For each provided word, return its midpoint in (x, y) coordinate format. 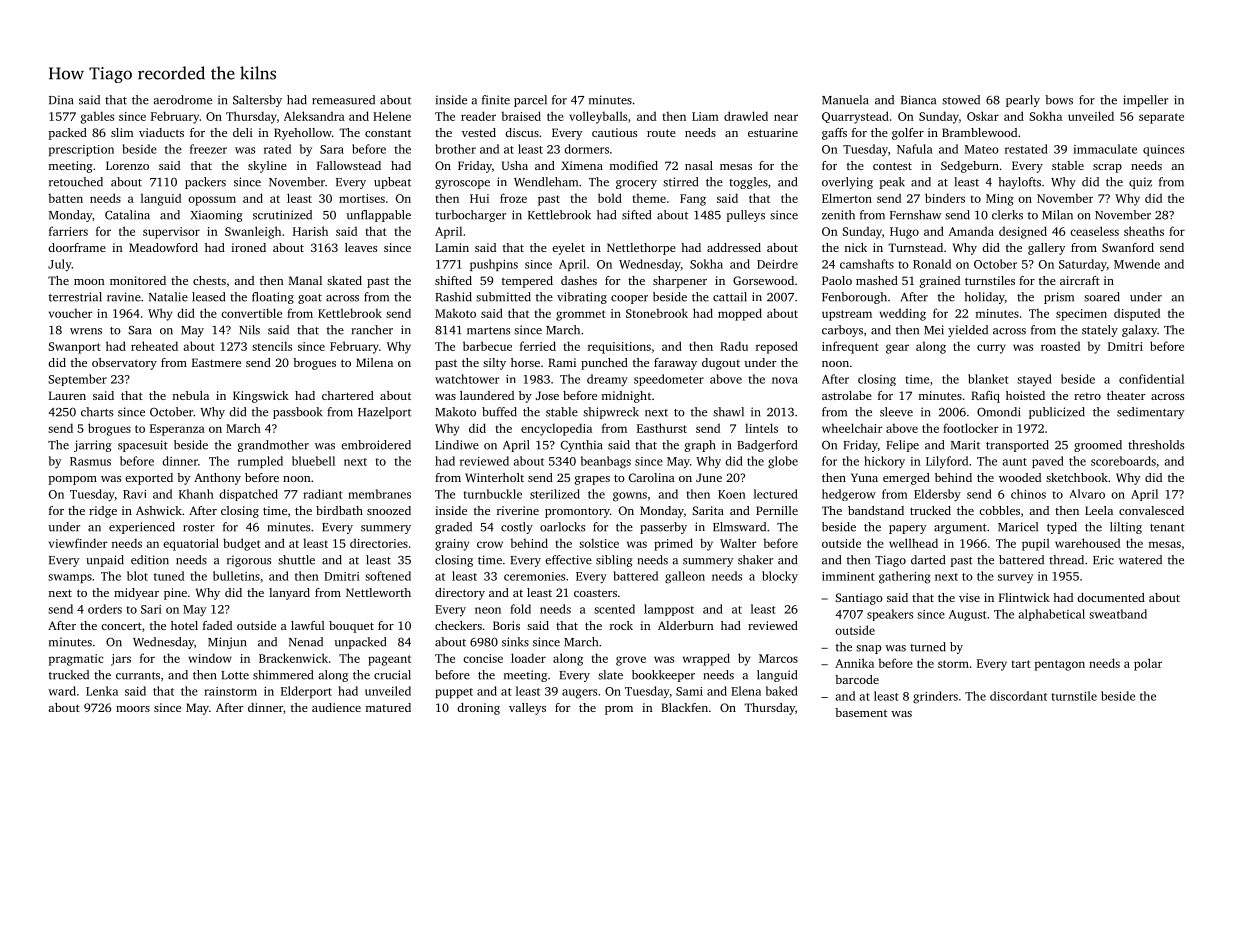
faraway (675, 364)
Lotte (235, 675)
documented (1111, 597)
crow (490, 544)
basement (861, 712)
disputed (1137, 314)
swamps (70, 578)
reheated (154, 346)
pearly (1023, 101)
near (786, 117)
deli (243, 132)
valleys (527, 709)
